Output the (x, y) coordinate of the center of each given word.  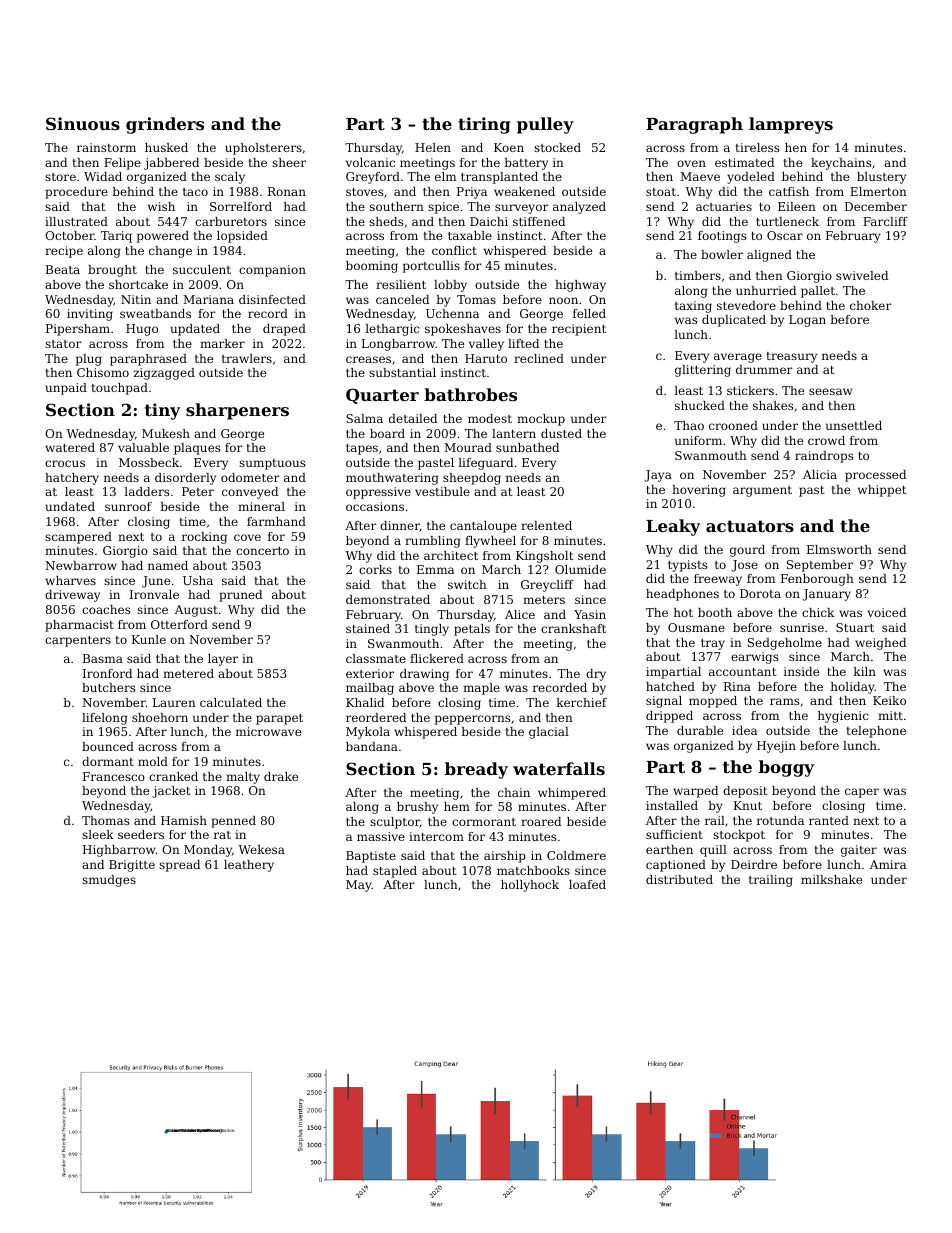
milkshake (831, 879)
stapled (395, 872)
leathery (249, 866)
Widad (103, 176)
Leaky (673, 527)
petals (472, 630)
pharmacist (79, 626)
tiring (484, 125)
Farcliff (885, 221)
